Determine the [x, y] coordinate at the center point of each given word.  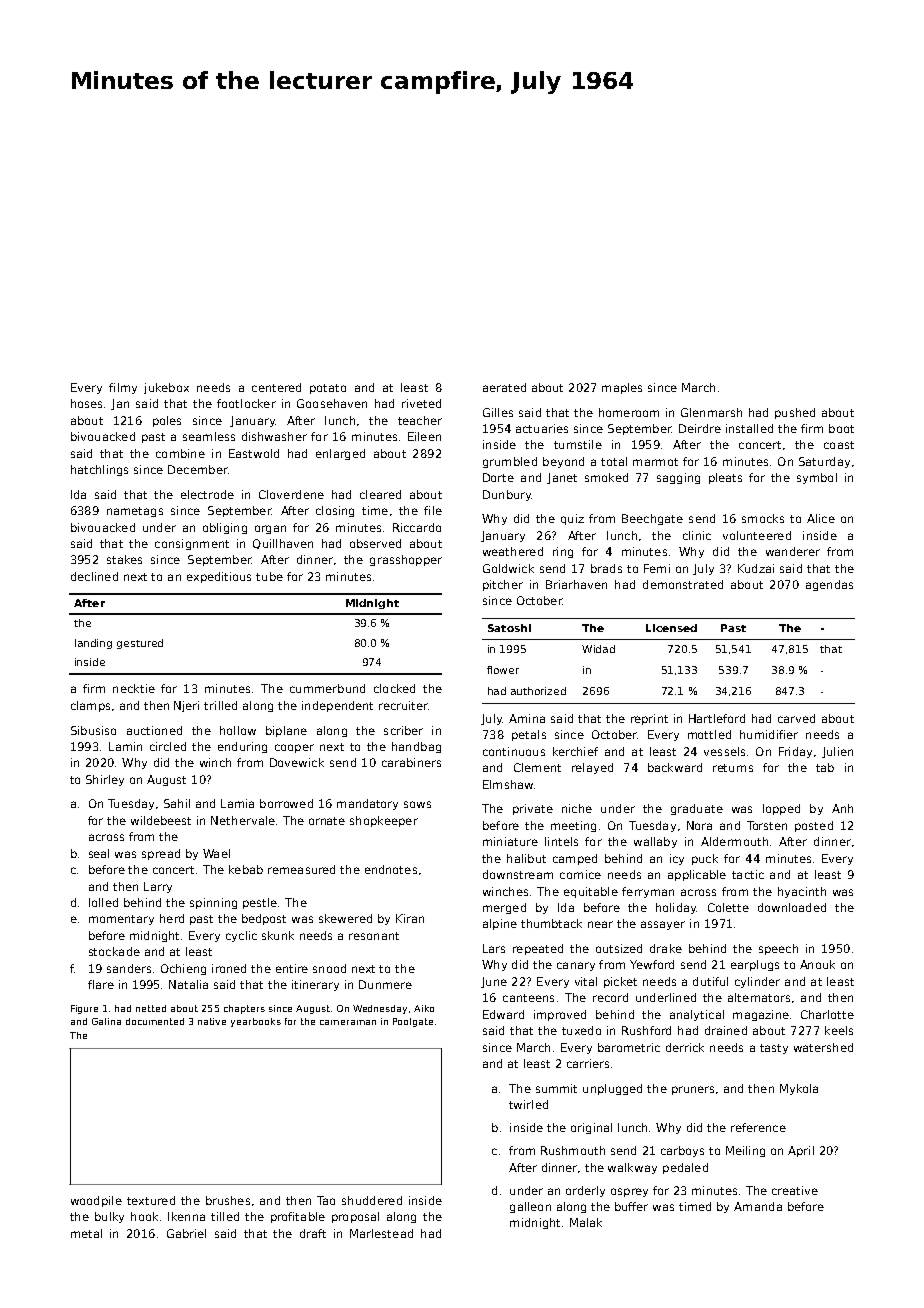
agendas [829, 585]
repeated [538, 949]
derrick [685, 1047]
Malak [586, 1222]
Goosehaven [332, 403]
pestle [260, 903]
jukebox [166, 388]
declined [94, 576]
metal [86, 1233]
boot [841, 428]
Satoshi [509, 628]
